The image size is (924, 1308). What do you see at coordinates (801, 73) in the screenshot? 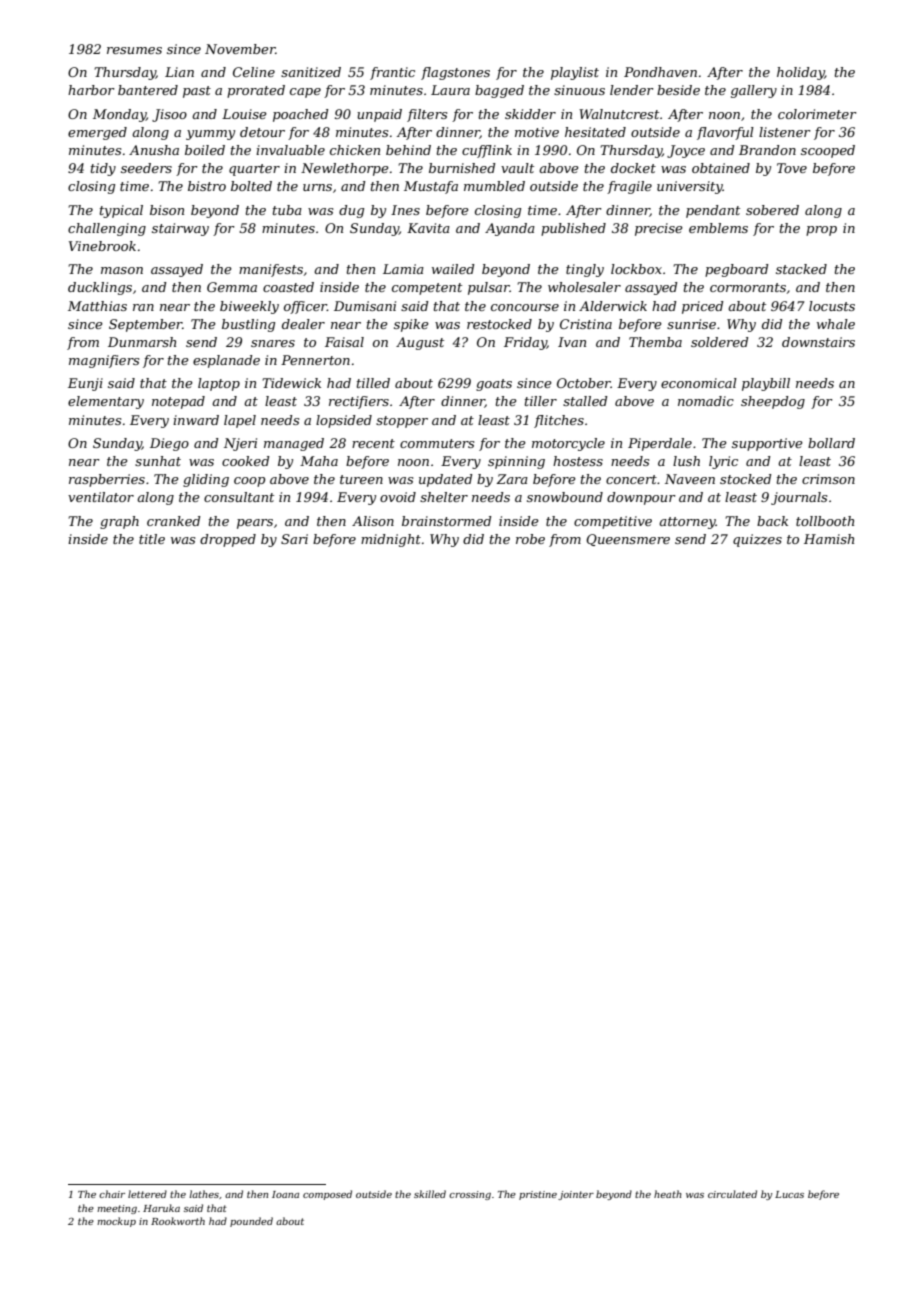
I see `holiday` at bounding box center [801, 73].
